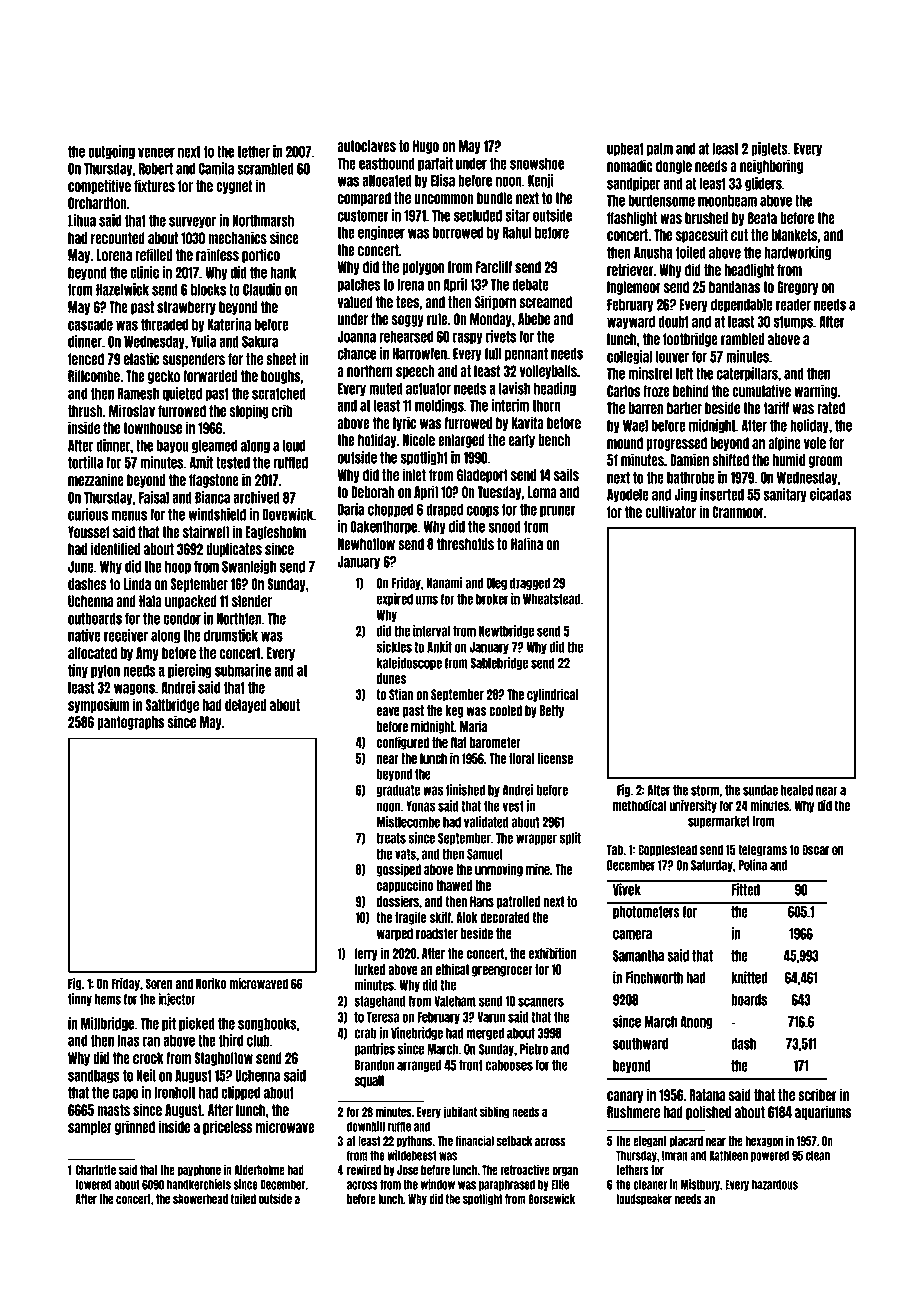 This page has height=1308, width=924. What do you see at coordinates (691, 390) in the page?
I see `behind` at bounding box center [691, 390].
